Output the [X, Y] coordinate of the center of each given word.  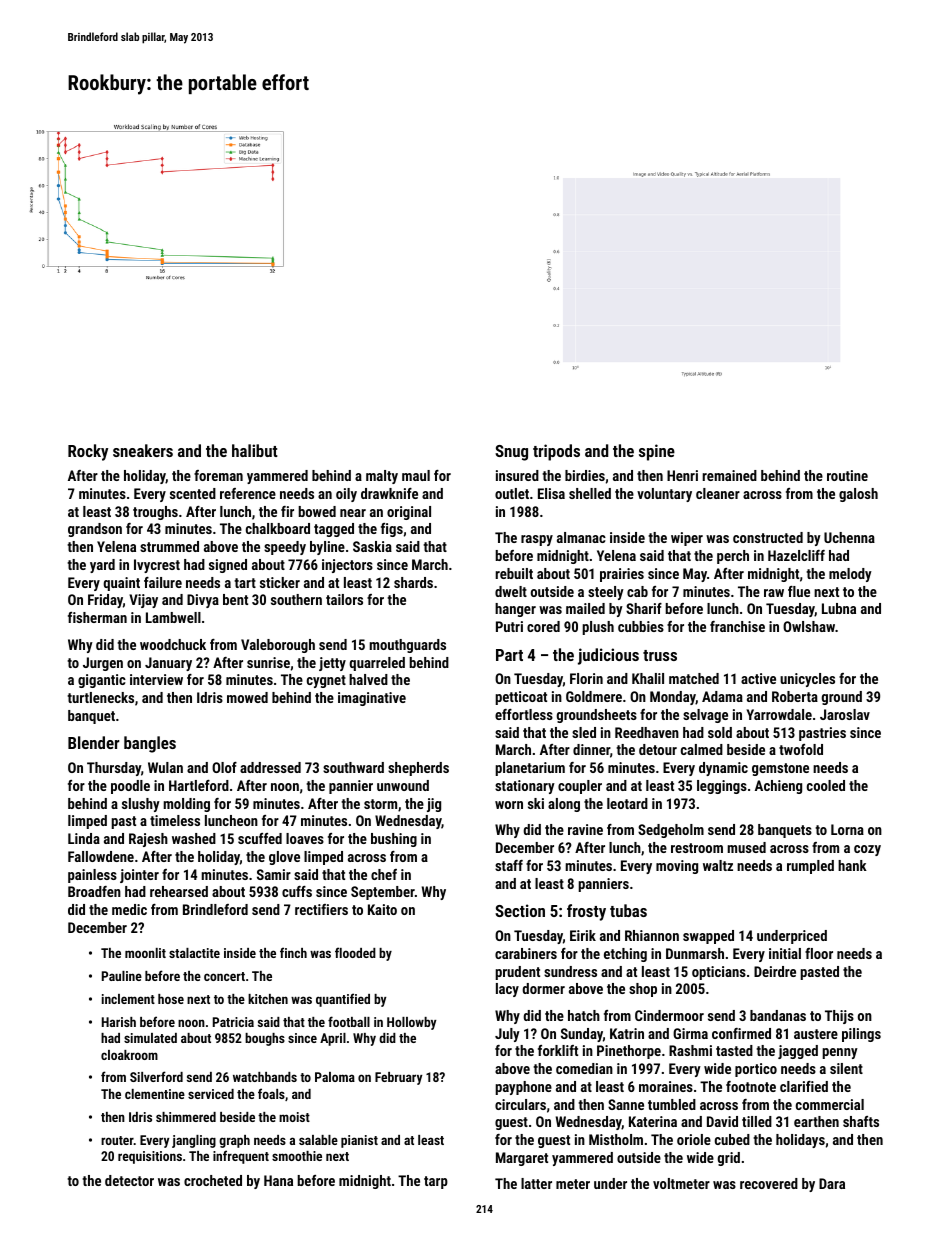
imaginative [372, 699]
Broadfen [94, 891]
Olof [224, 767]
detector [129, 1180]
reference [248, 493]
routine [847, 475]
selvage [705, 716]
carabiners [526, 953]
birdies [585, 475]
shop [643, 990]
